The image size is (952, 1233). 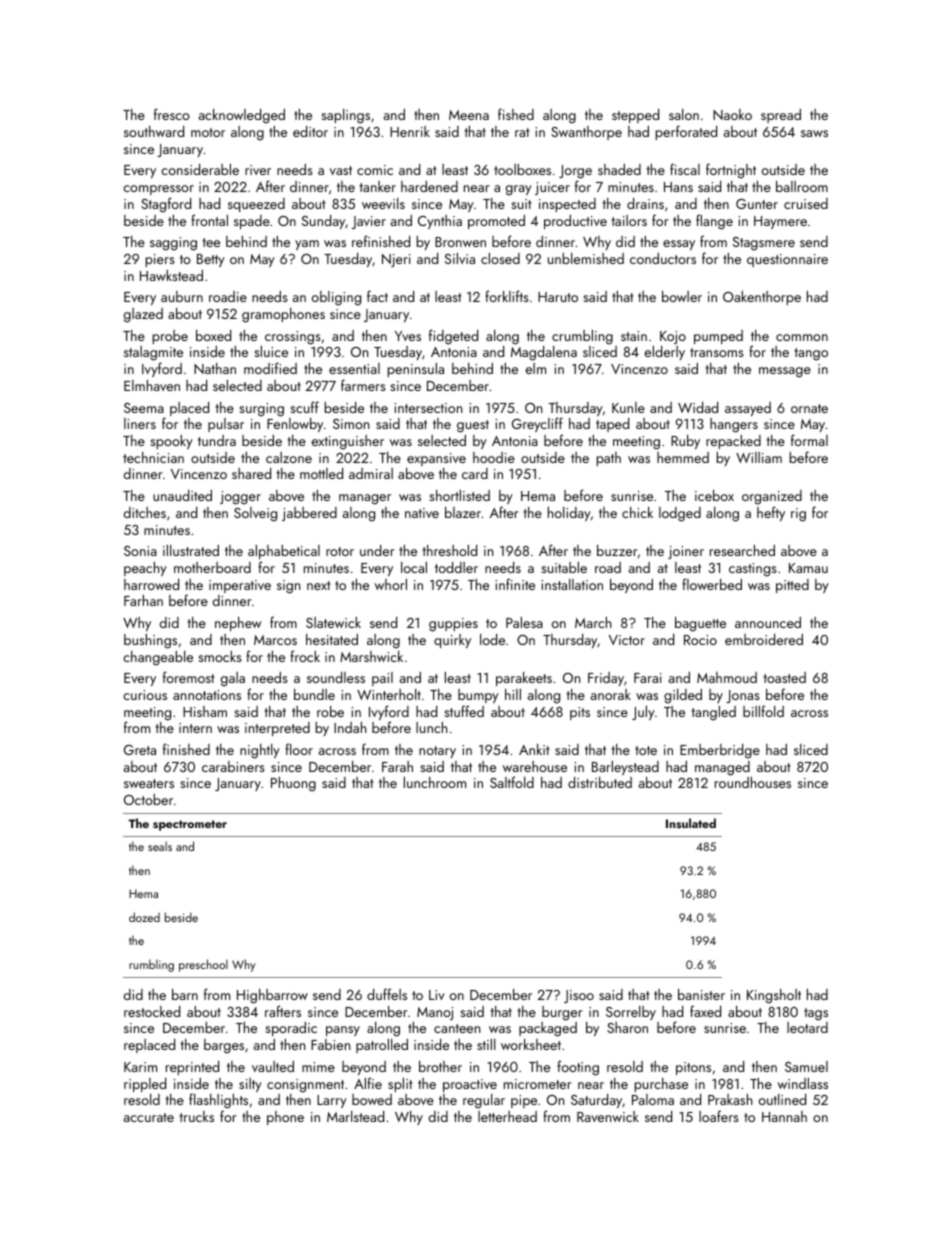 What do you see at coordinates (686, 132) in the screenshot?
I see `perforated` at bounding box center [686, 132].
